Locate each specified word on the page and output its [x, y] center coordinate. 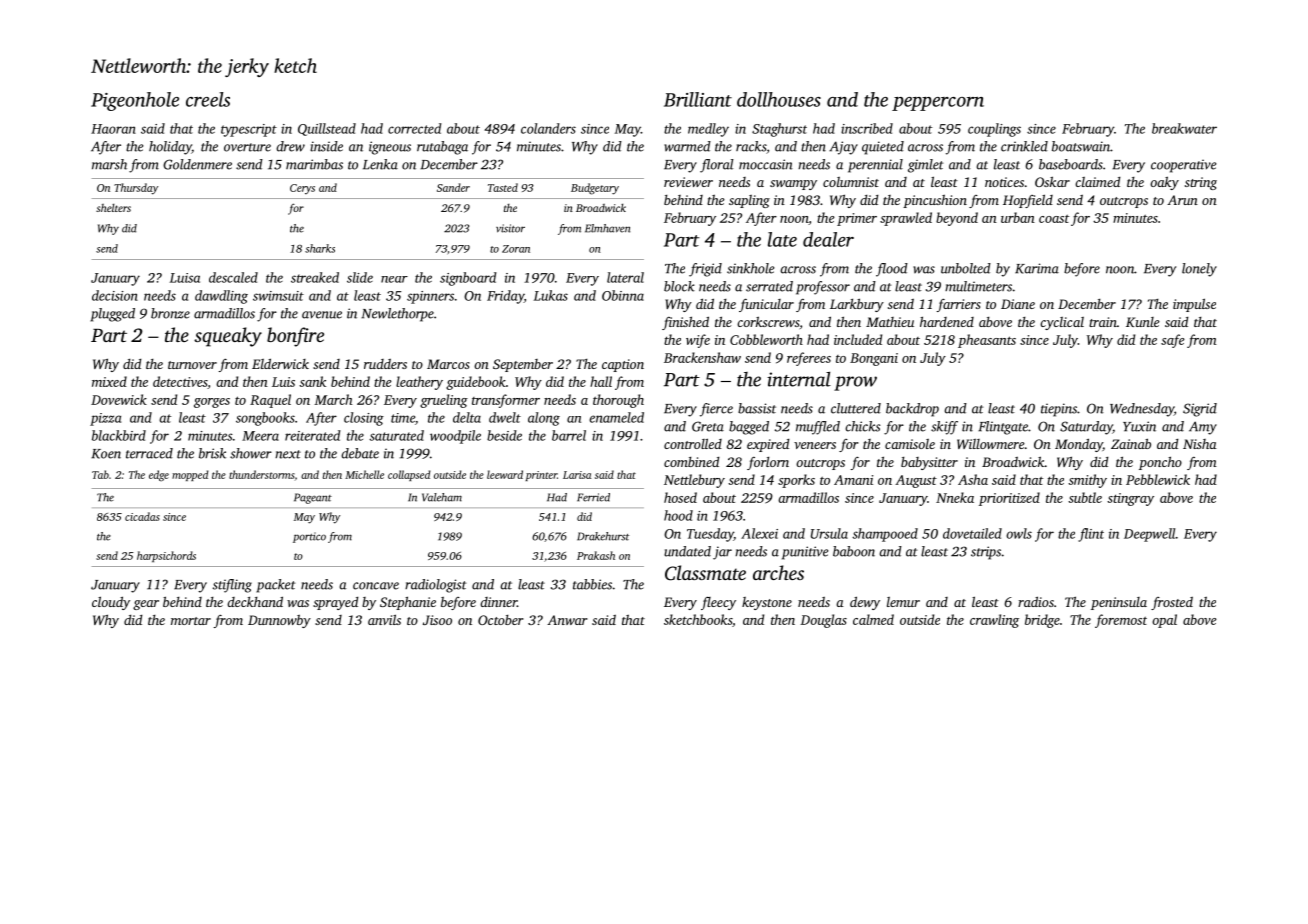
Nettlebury [694, 481]
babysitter [929, 463]
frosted [1172, 603]
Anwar [567, 620]
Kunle [1143, 322]
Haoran [113, 129]
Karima [1037, 268]
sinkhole [750, 268]
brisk [212, 453]
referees [809, 359]
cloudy [111, 603]
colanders [548, 128]
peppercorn [938, 104]
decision [115, 295]
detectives [180, 381]
